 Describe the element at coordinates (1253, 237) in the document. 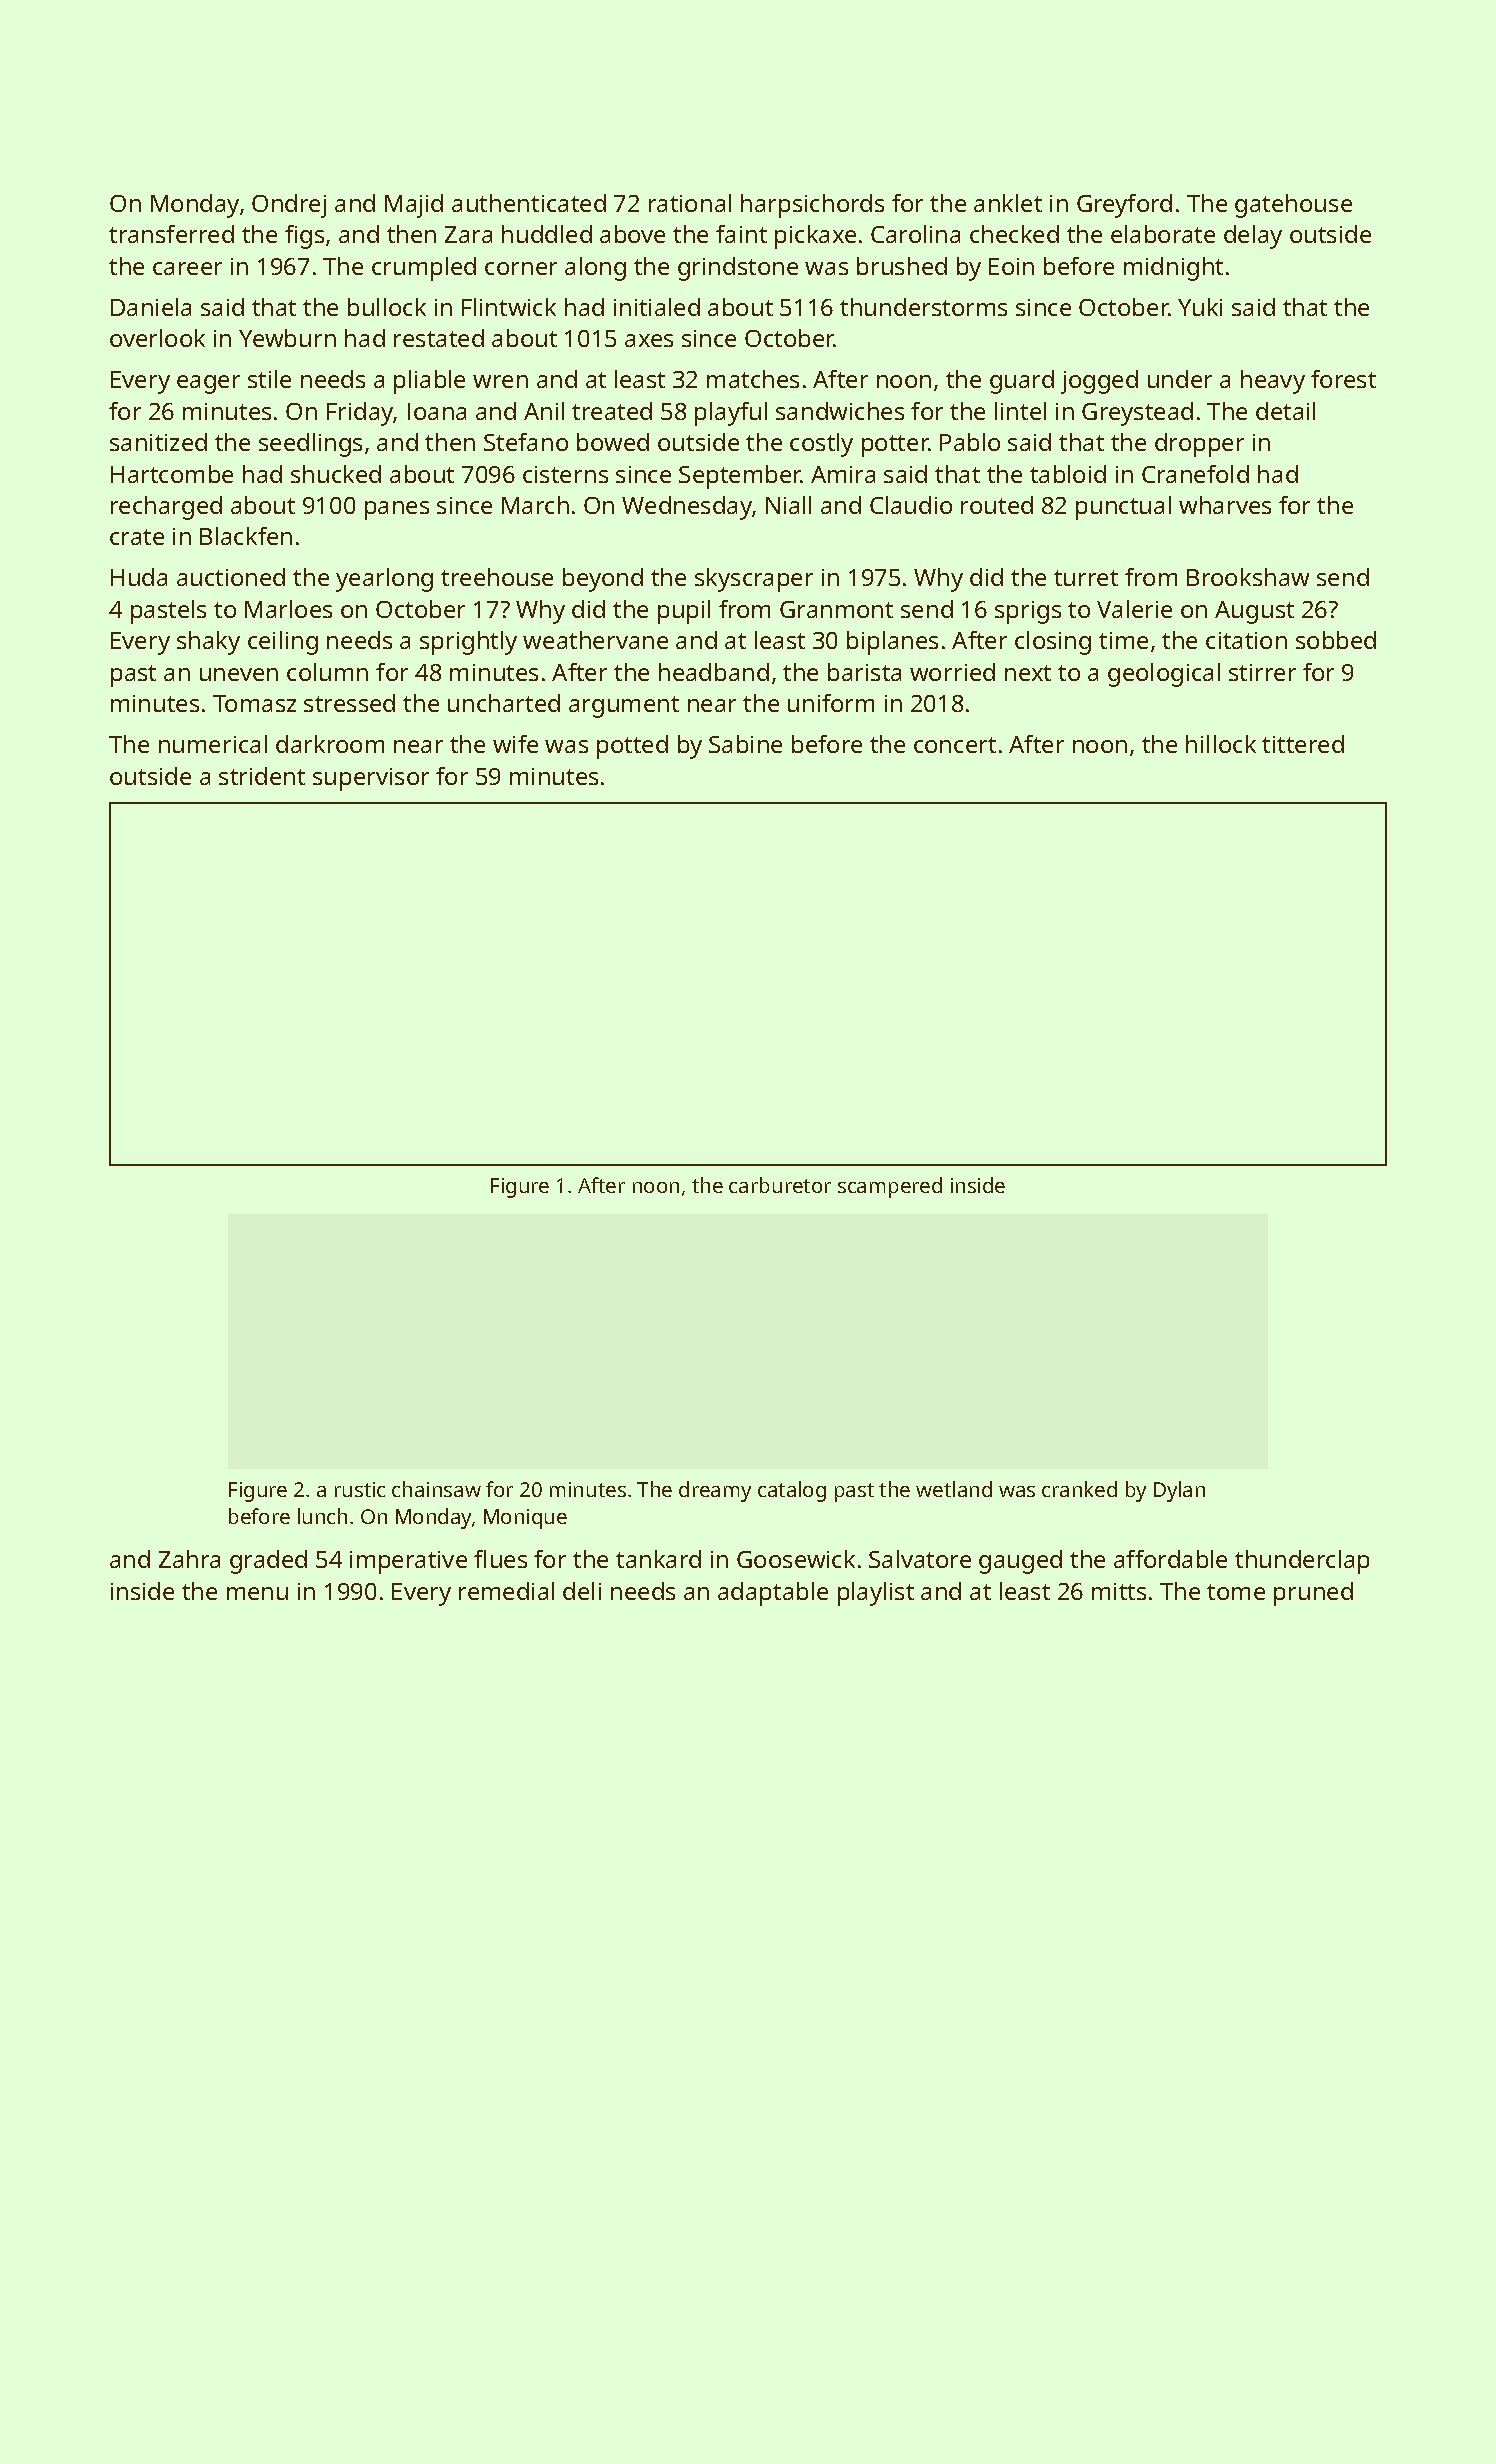

I see `delay` at that location.
